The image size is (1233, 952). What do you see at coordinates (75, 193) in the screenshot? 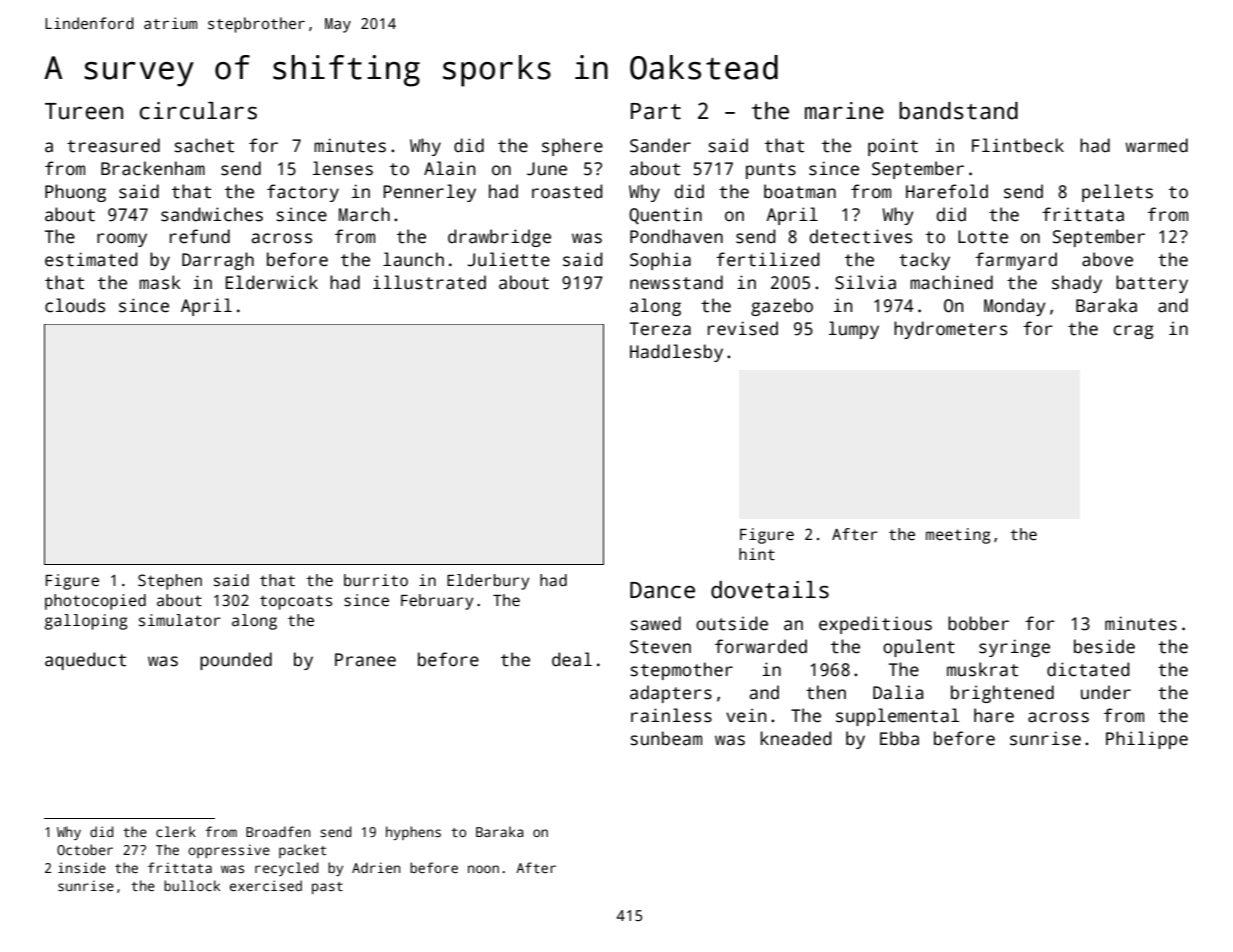
I see `Phuong` at bounding box center [75, 193].
